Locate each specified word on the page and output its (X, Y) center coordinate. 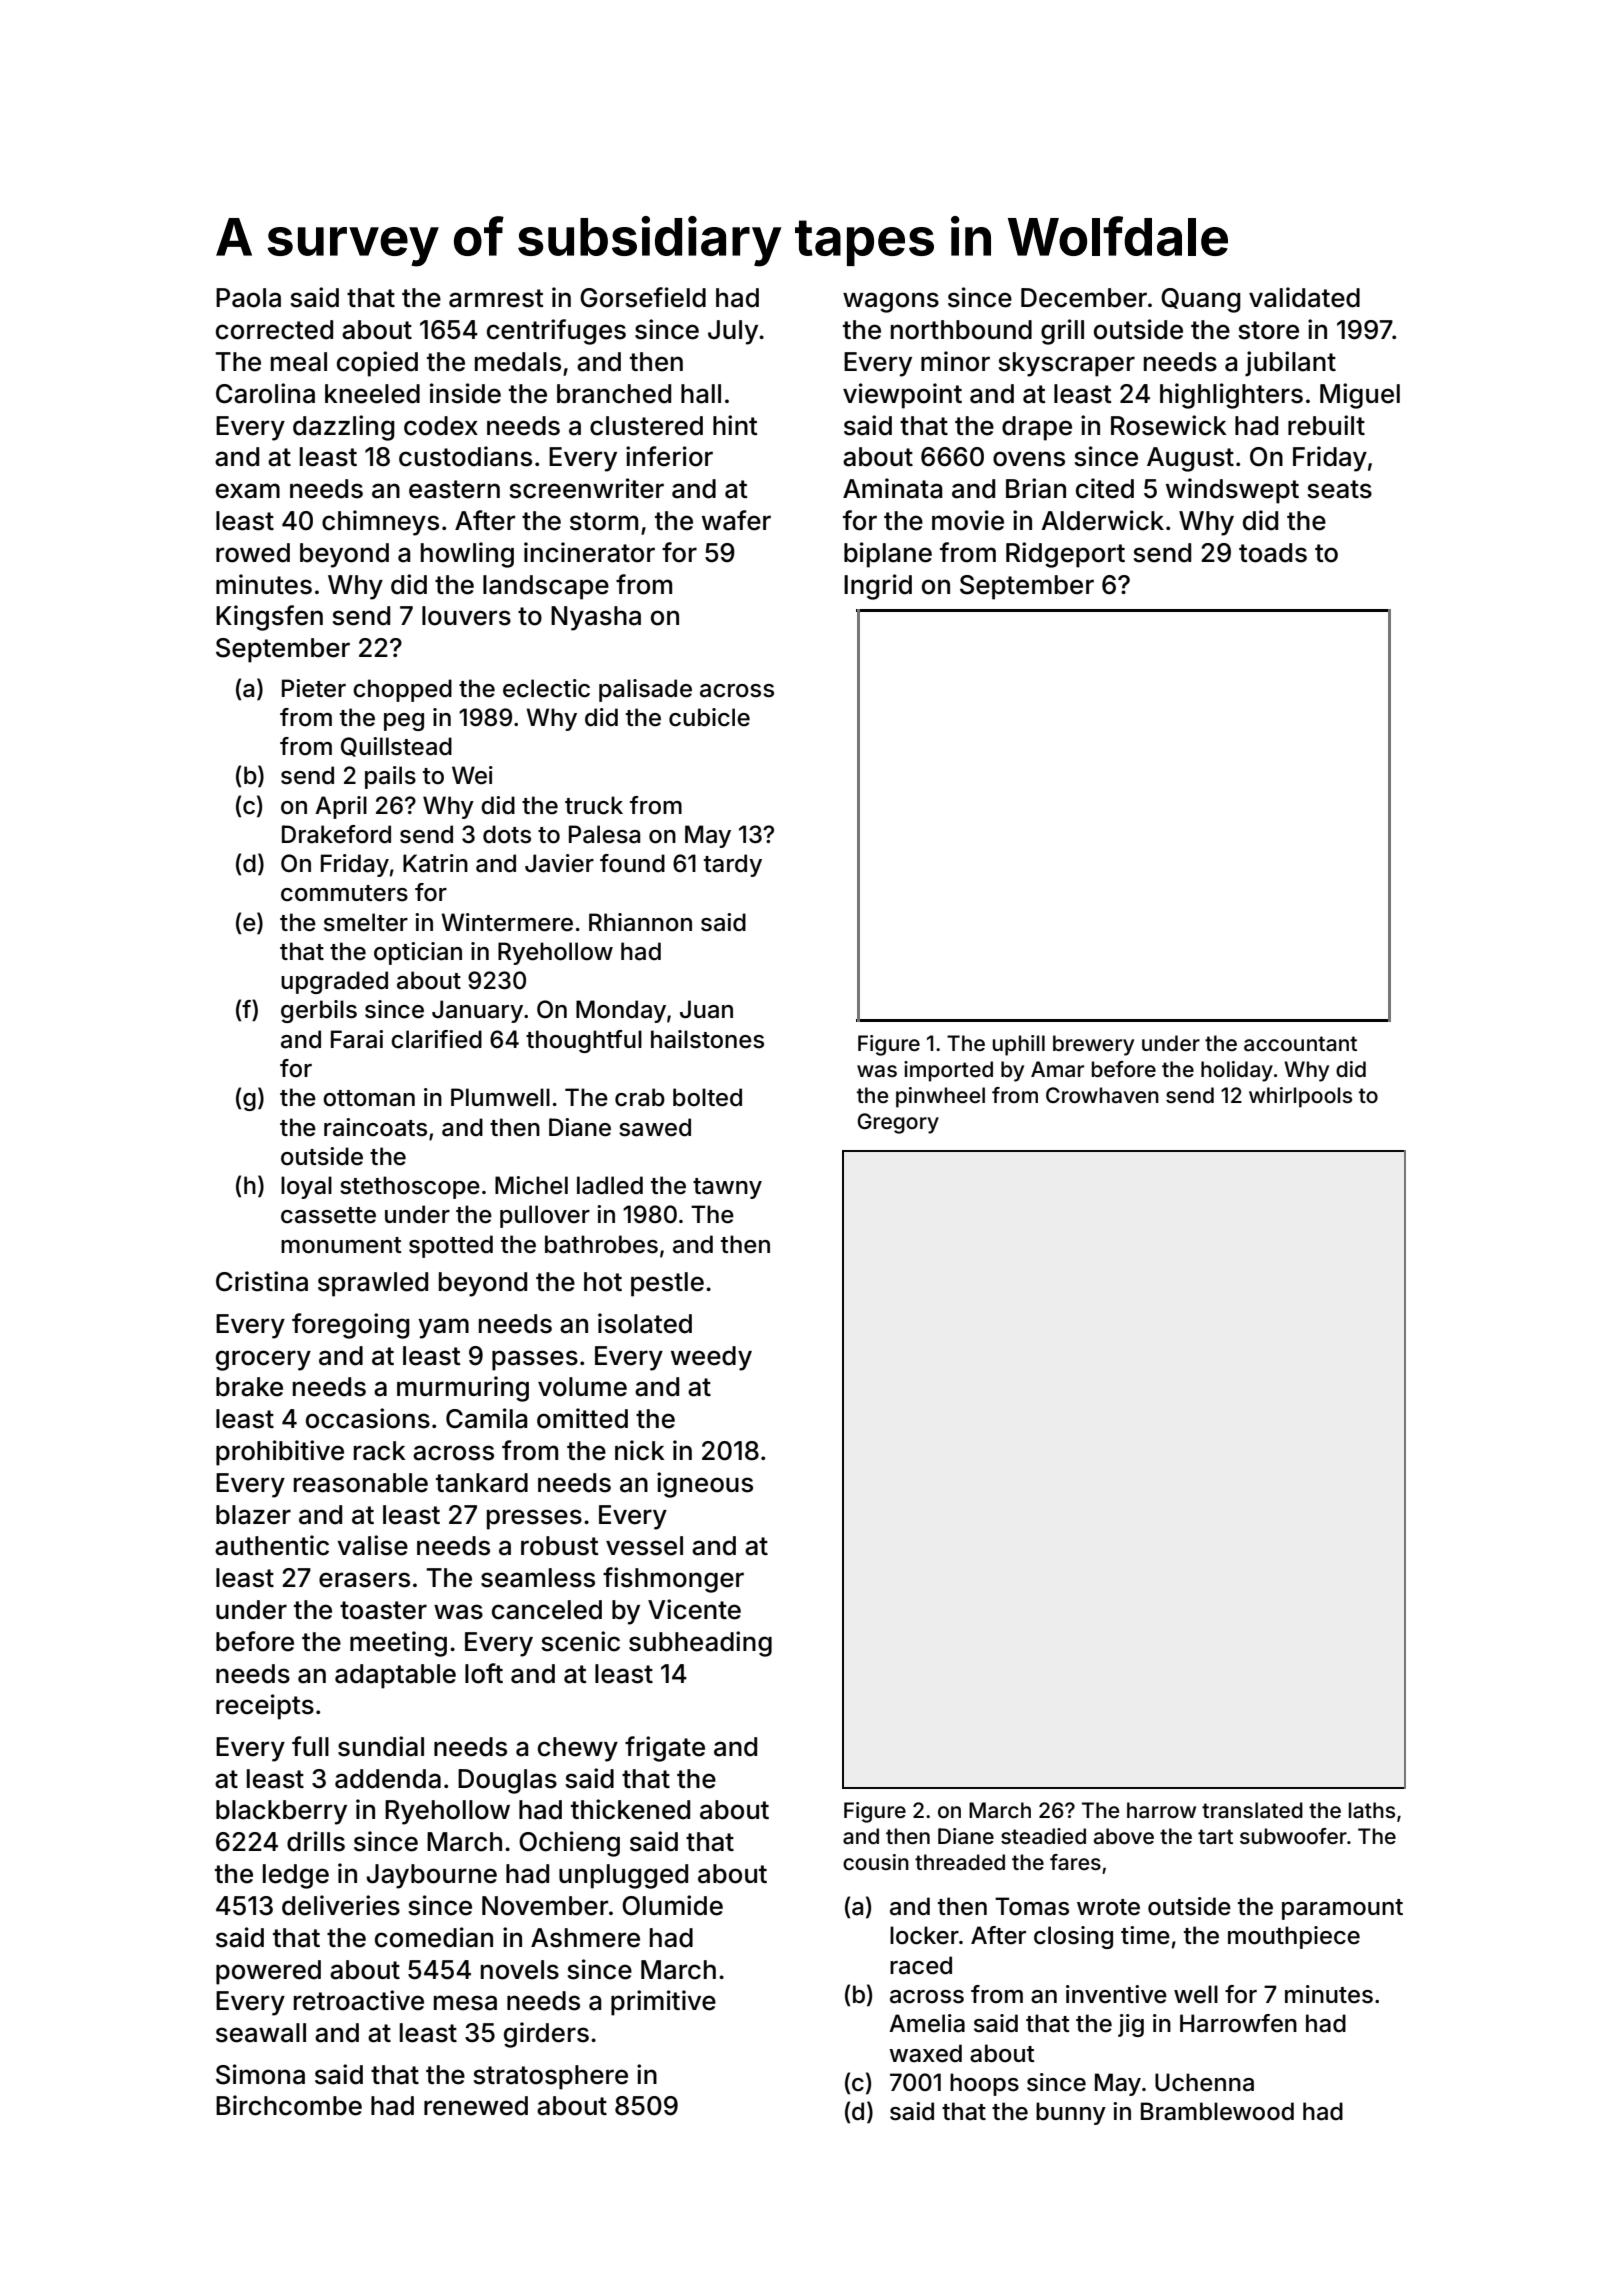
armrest (496, 298)
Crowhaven (1102, 1095)
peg (404, 722)
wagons (891, 302)
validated (1304, 297)
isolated (645, 1323)
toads (1273, 553)
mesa (465, 2003)
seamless (538, 1578)
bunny (1071, 2113)
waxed (925, 2053)
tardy (733, 865)
